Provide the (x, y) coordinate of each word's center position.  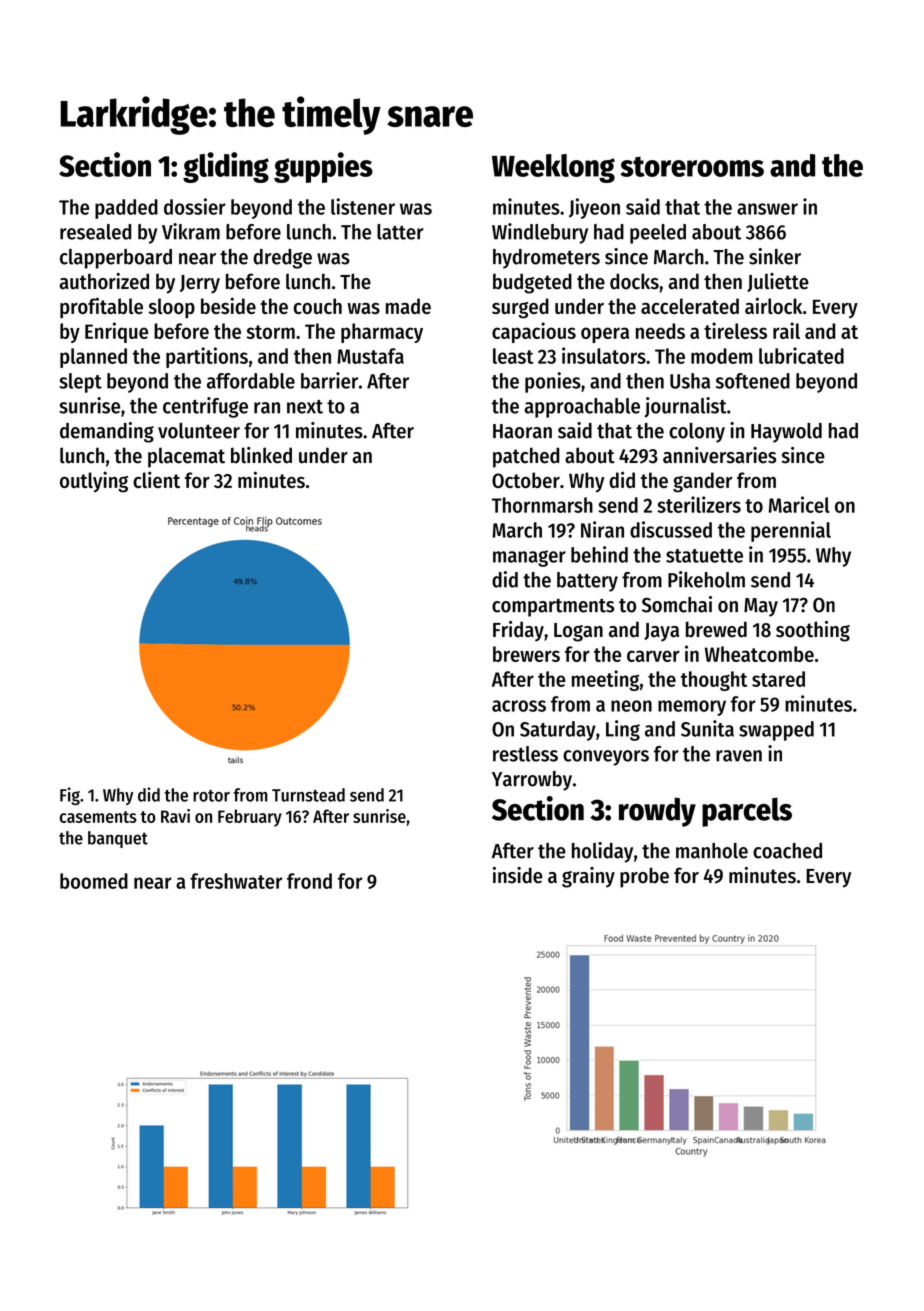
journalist (685, 407)
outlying (94, 482)
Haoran (522, 431)
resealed (95, 232)
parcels (747, 812)
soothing (813, 631)
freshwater (236, 881)
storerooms (692, 166)
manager (529, 558)
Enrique (116, 332)
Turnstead (308, 795)
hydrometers (546, 259)
